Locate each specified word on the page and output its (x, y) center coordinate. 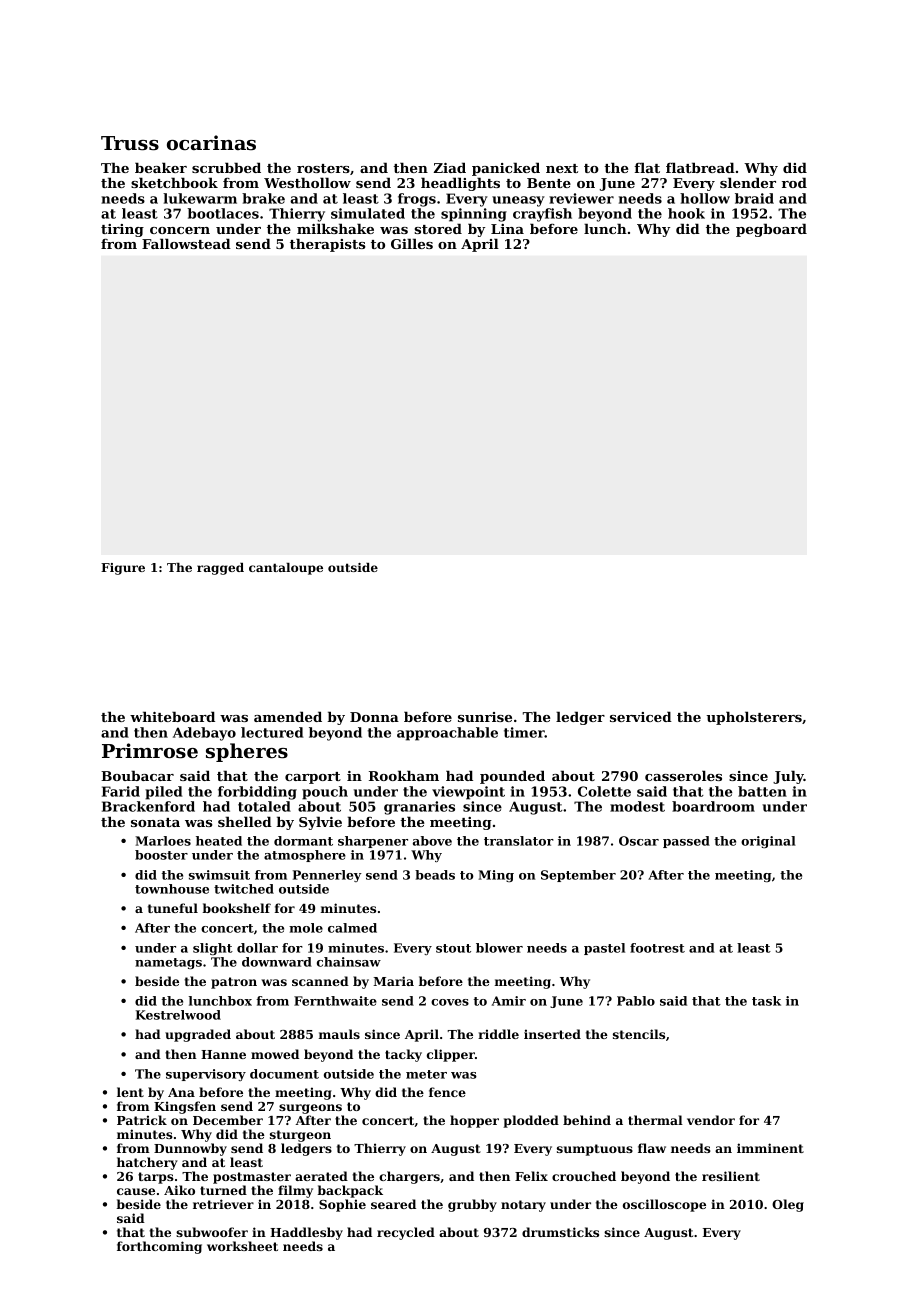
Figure (123, 569)
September (578, 876)
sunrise (485, 717)
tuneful (173, 908)
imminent (770, 1148)
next (562, 168)
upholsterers (754, 718)
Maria (393, 981)
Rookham (404, 775)
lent (130, 1092)
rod (794, 182)
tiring (122, 230)
